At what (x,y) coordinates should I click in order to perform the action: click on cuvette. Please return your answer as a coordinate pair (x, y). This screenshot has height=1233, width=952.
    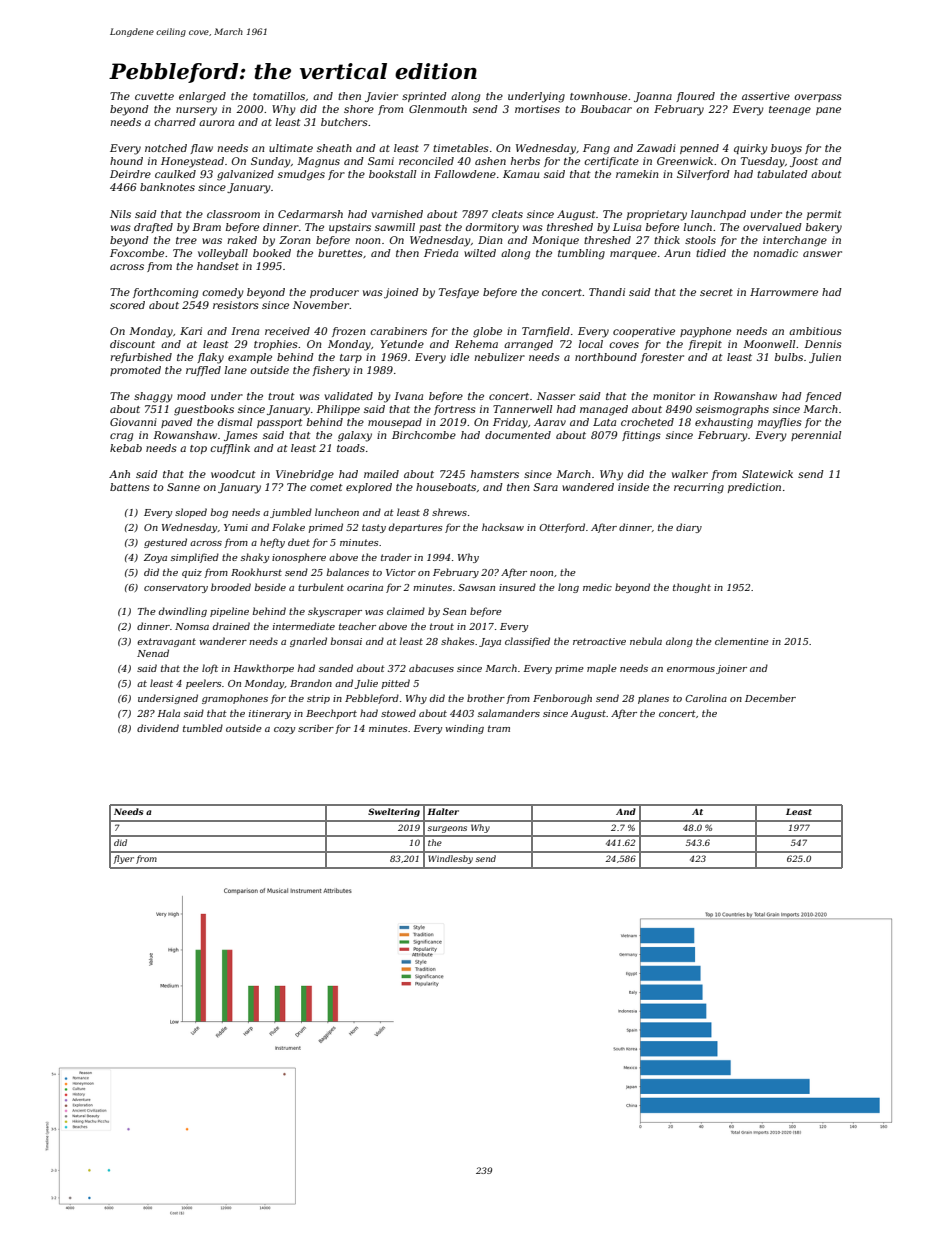
    Looking at the image, I should click on (154, 96).
